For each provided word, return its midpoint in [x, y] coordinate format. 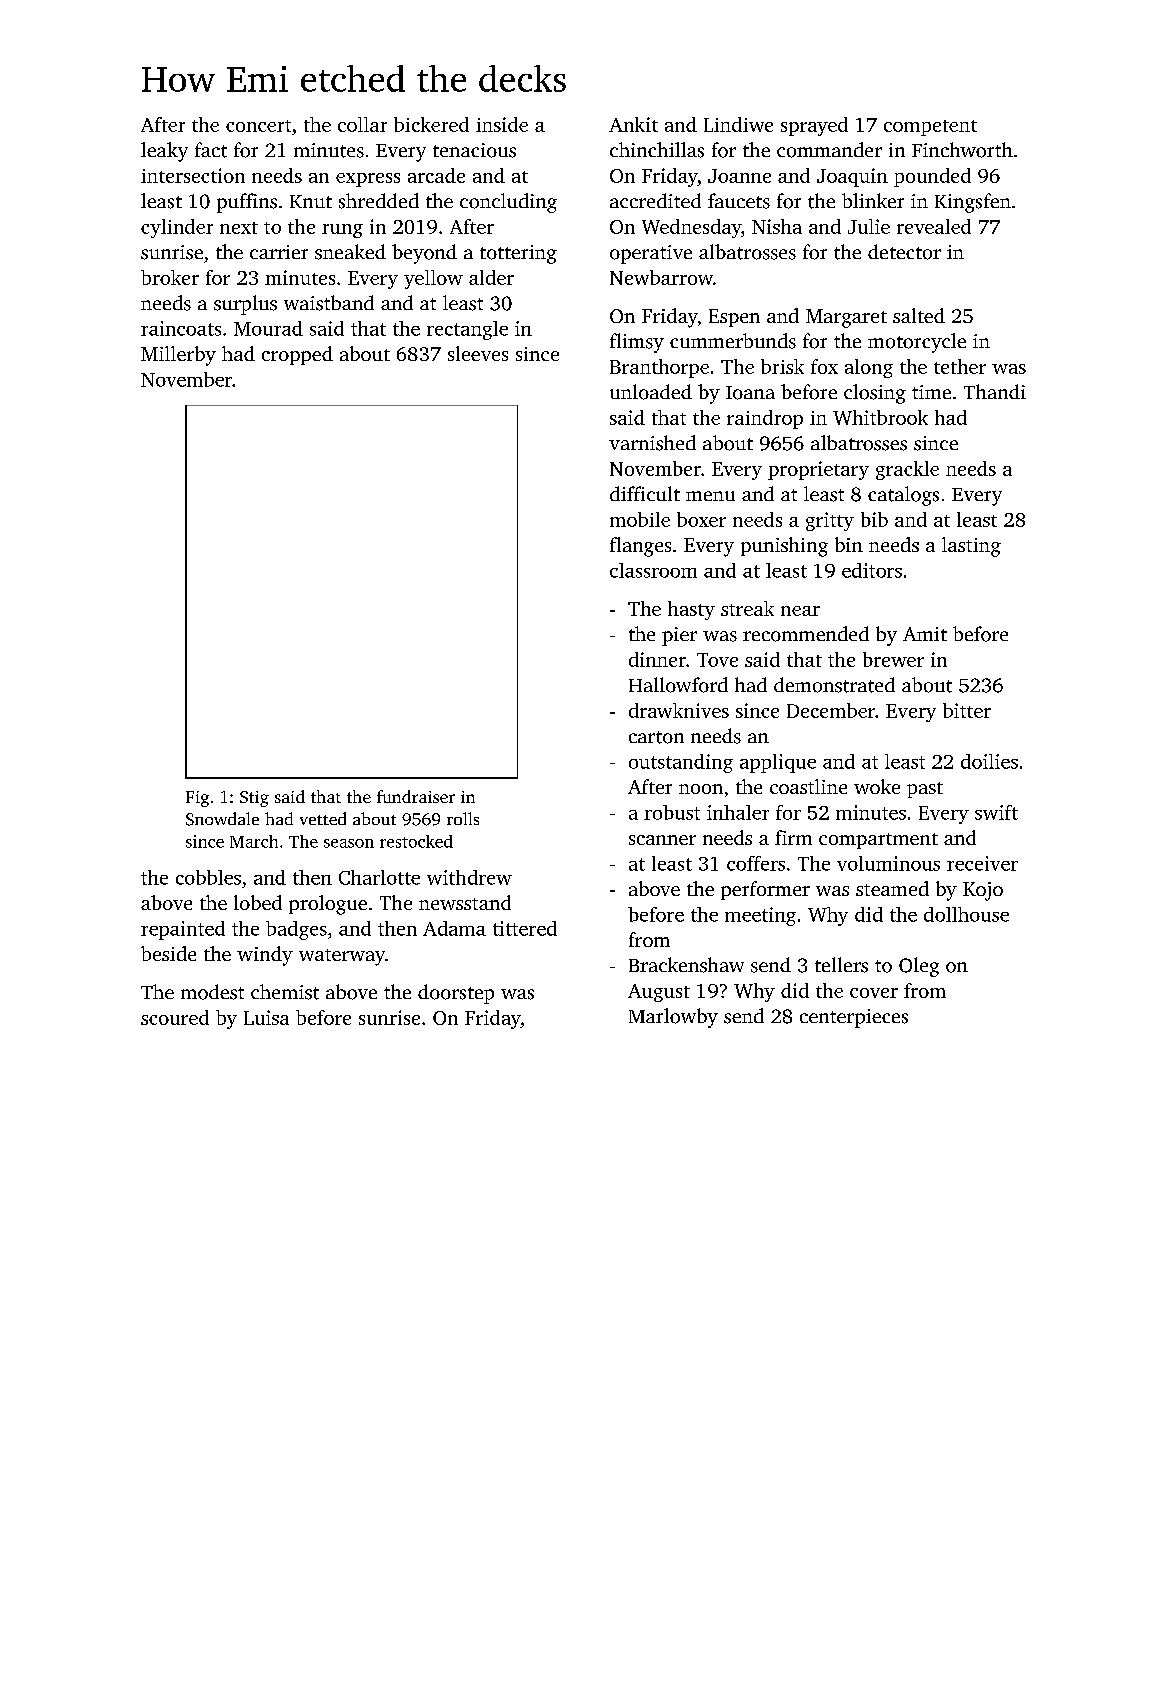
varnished [652, 443]
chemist [285, 992]
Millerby [178, 356]
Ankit [633, 124]
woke [877, 786]
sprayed [814, 126]
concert [258, 126]
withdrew [469, 877]
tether [960, 366]
